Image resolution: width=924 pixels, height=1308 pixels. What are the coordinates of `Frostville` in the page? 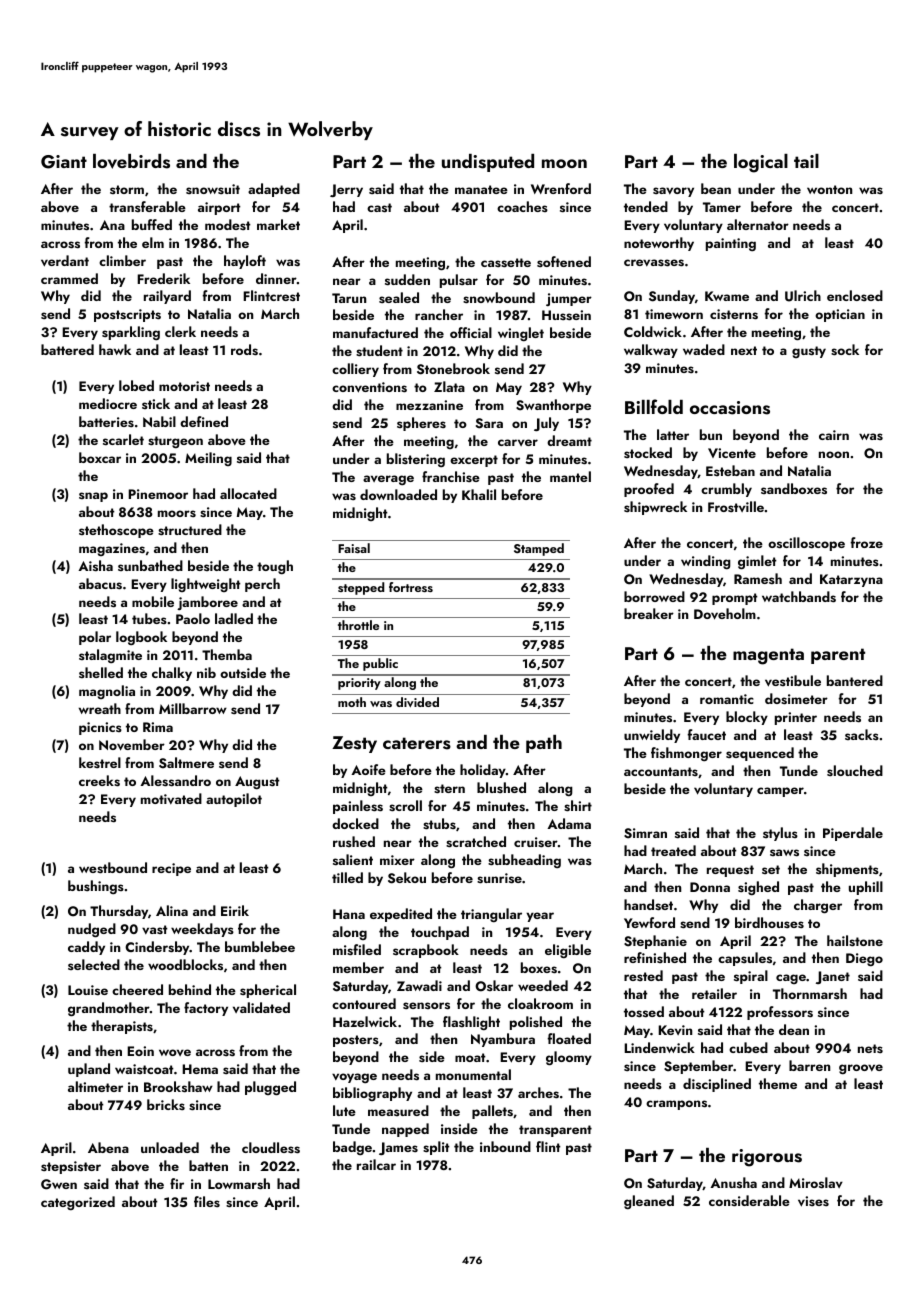 It's located at (736, 507).
